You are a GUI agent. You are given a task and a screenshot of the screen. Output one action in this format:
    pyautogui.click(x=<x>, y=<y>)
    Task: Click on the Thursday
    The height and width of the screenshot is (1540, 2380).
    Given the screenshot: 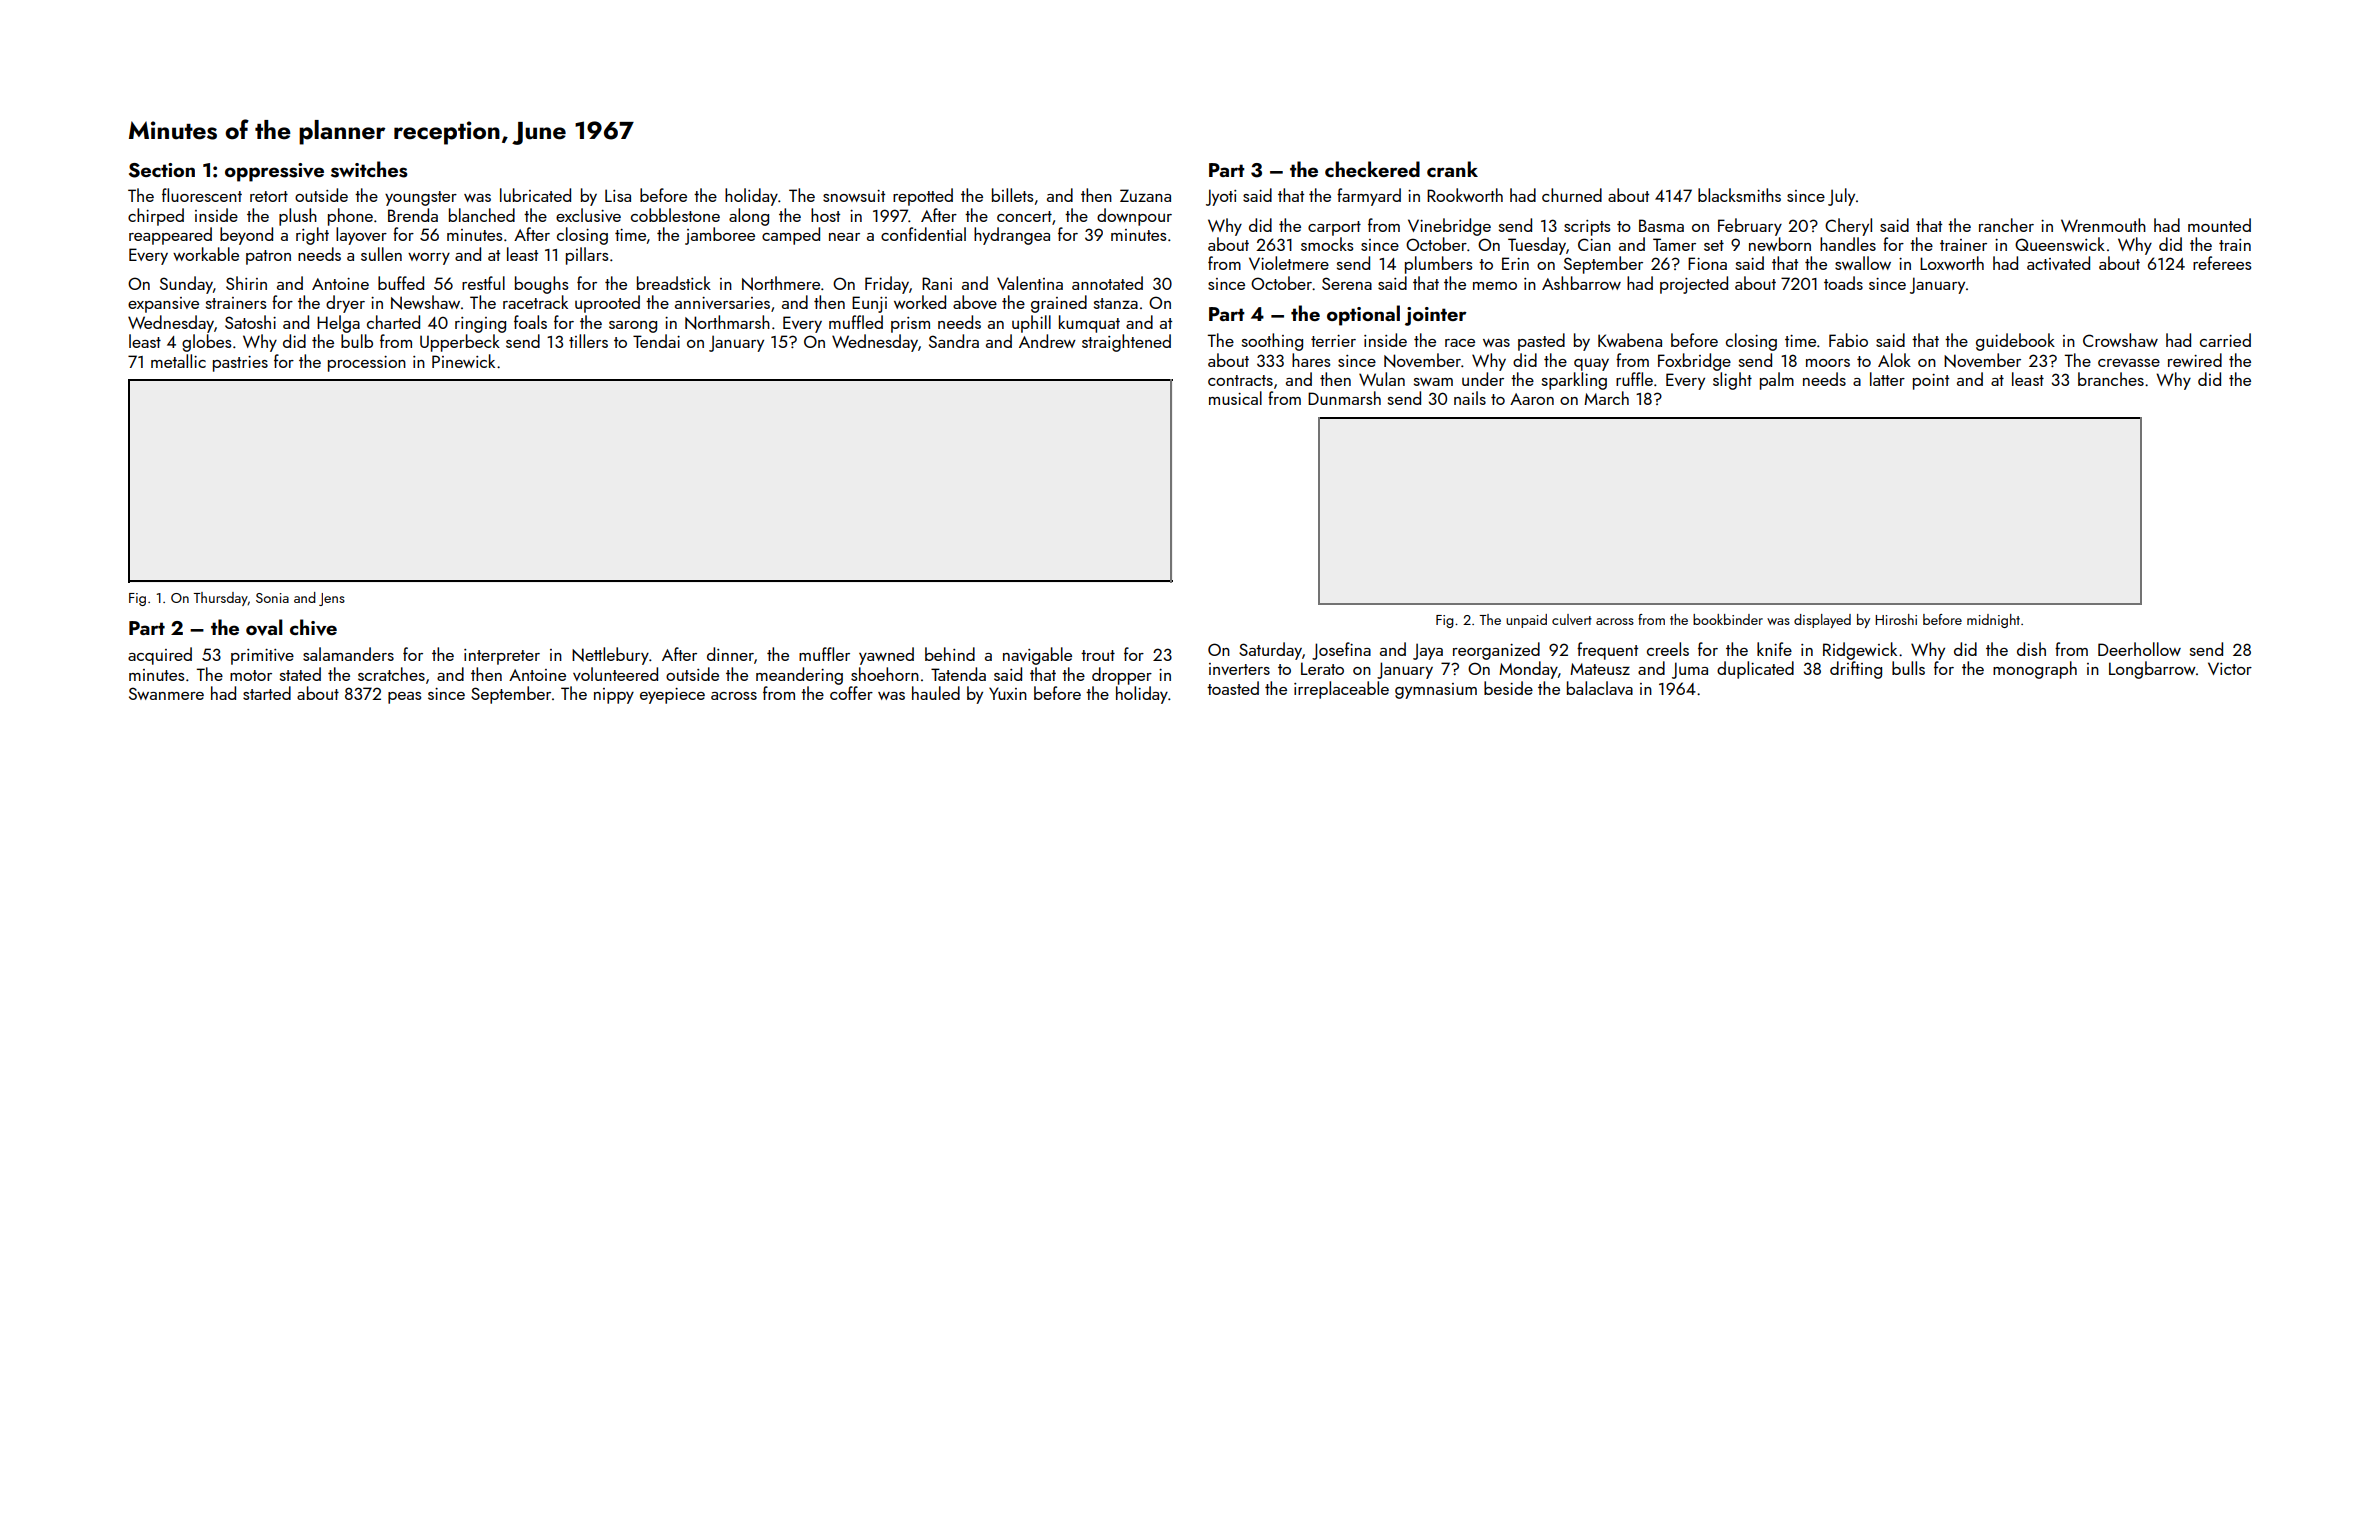 What is the action you would take?
    pyautogui.click(x=220, y=599)
